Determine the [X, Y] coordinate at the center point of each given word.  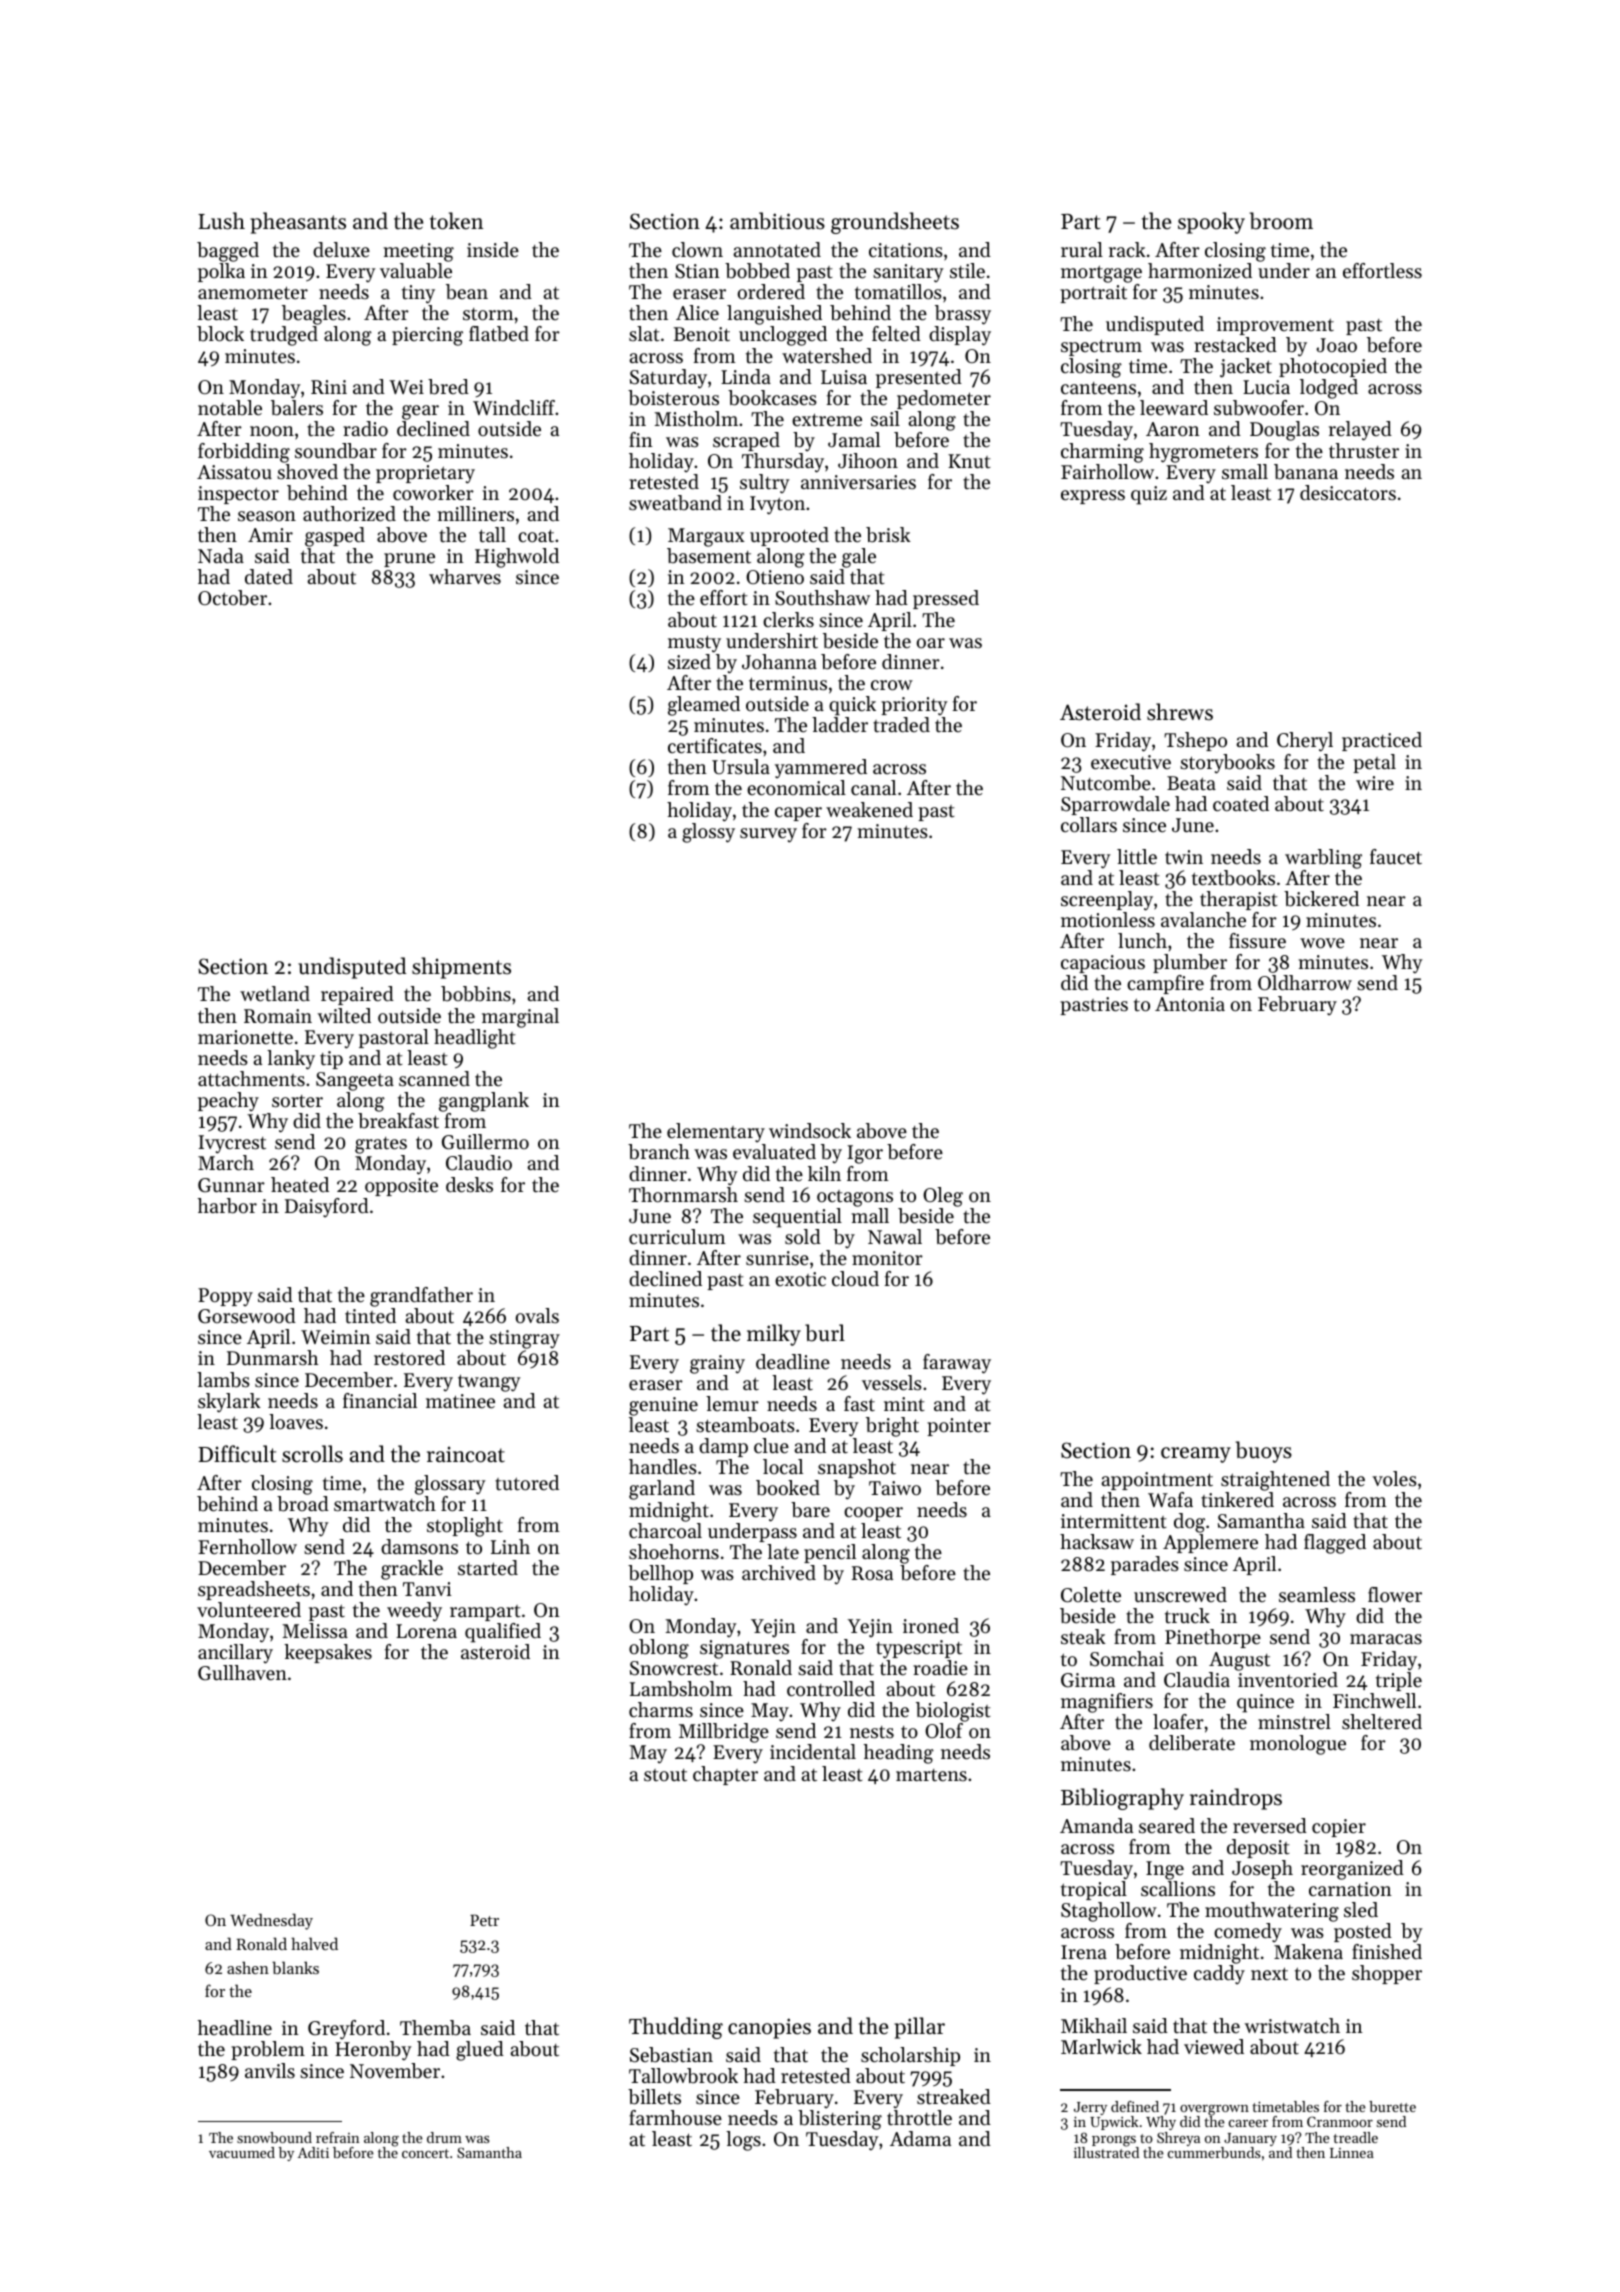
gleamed [704, 706]
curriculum [677, 1236]
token [456, 221]
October [232, 598]
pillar [919, 2028]
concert [425, 2153]
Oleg [943, 1197]
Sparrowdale [1115, 805]
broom [1281, 221]
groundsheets [895, 223]
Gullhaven [242, 1673]
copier [1339, 1828]
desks [469, 1185]
